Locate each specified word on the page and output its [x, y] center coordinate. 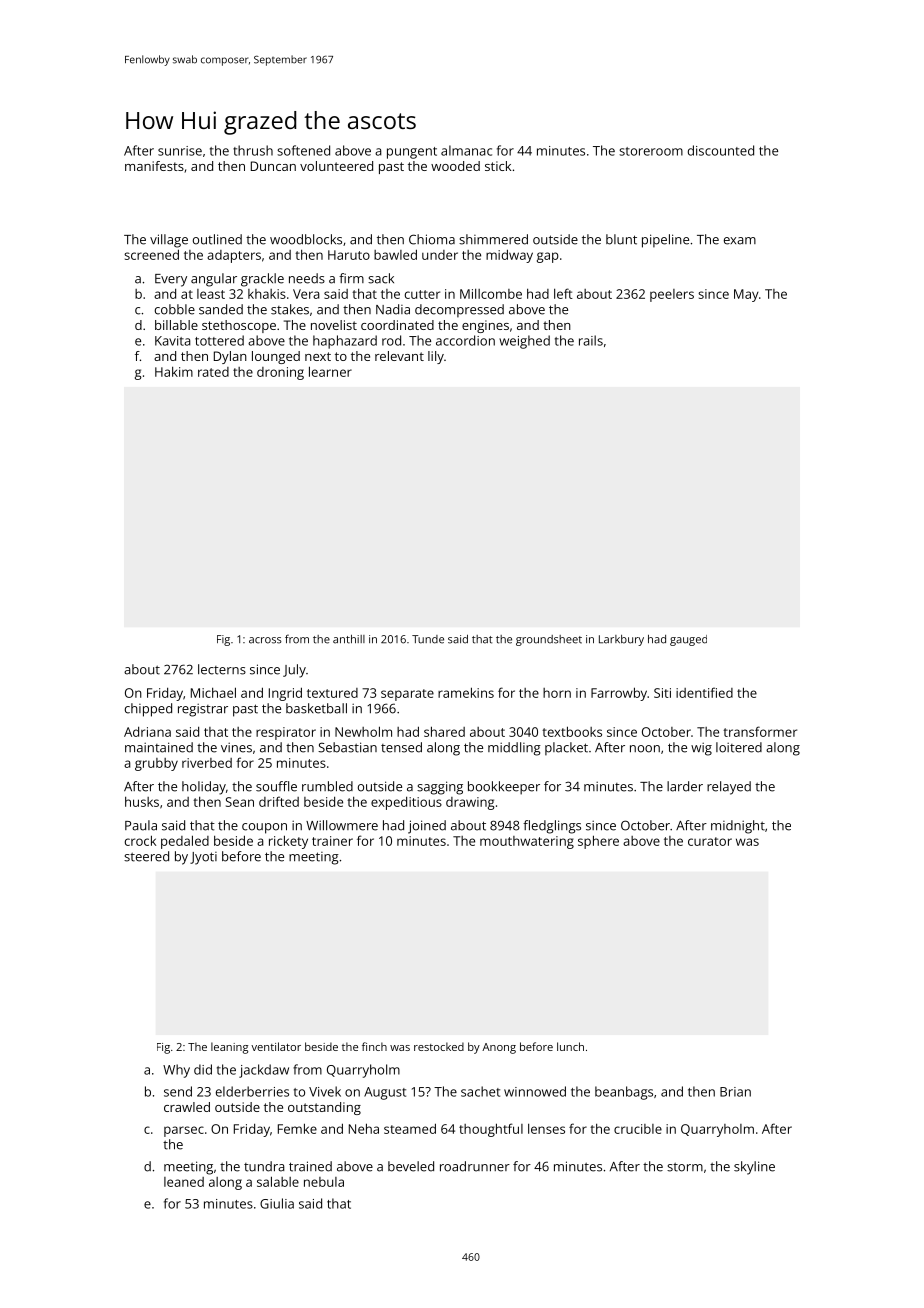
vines [236, 747]
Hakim [174, 372]
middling [514, 749]
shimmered [493, 239]
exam [740, 241]
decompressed [459, 311]
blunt [621, 239]
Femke [297, 1128]
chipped [148, 710]
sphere [598, 842]
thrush [253, 150]
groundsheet [549, 640]
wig [701, 749]
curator [710, 841]
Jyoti [203, 858]
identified [704, 692]
